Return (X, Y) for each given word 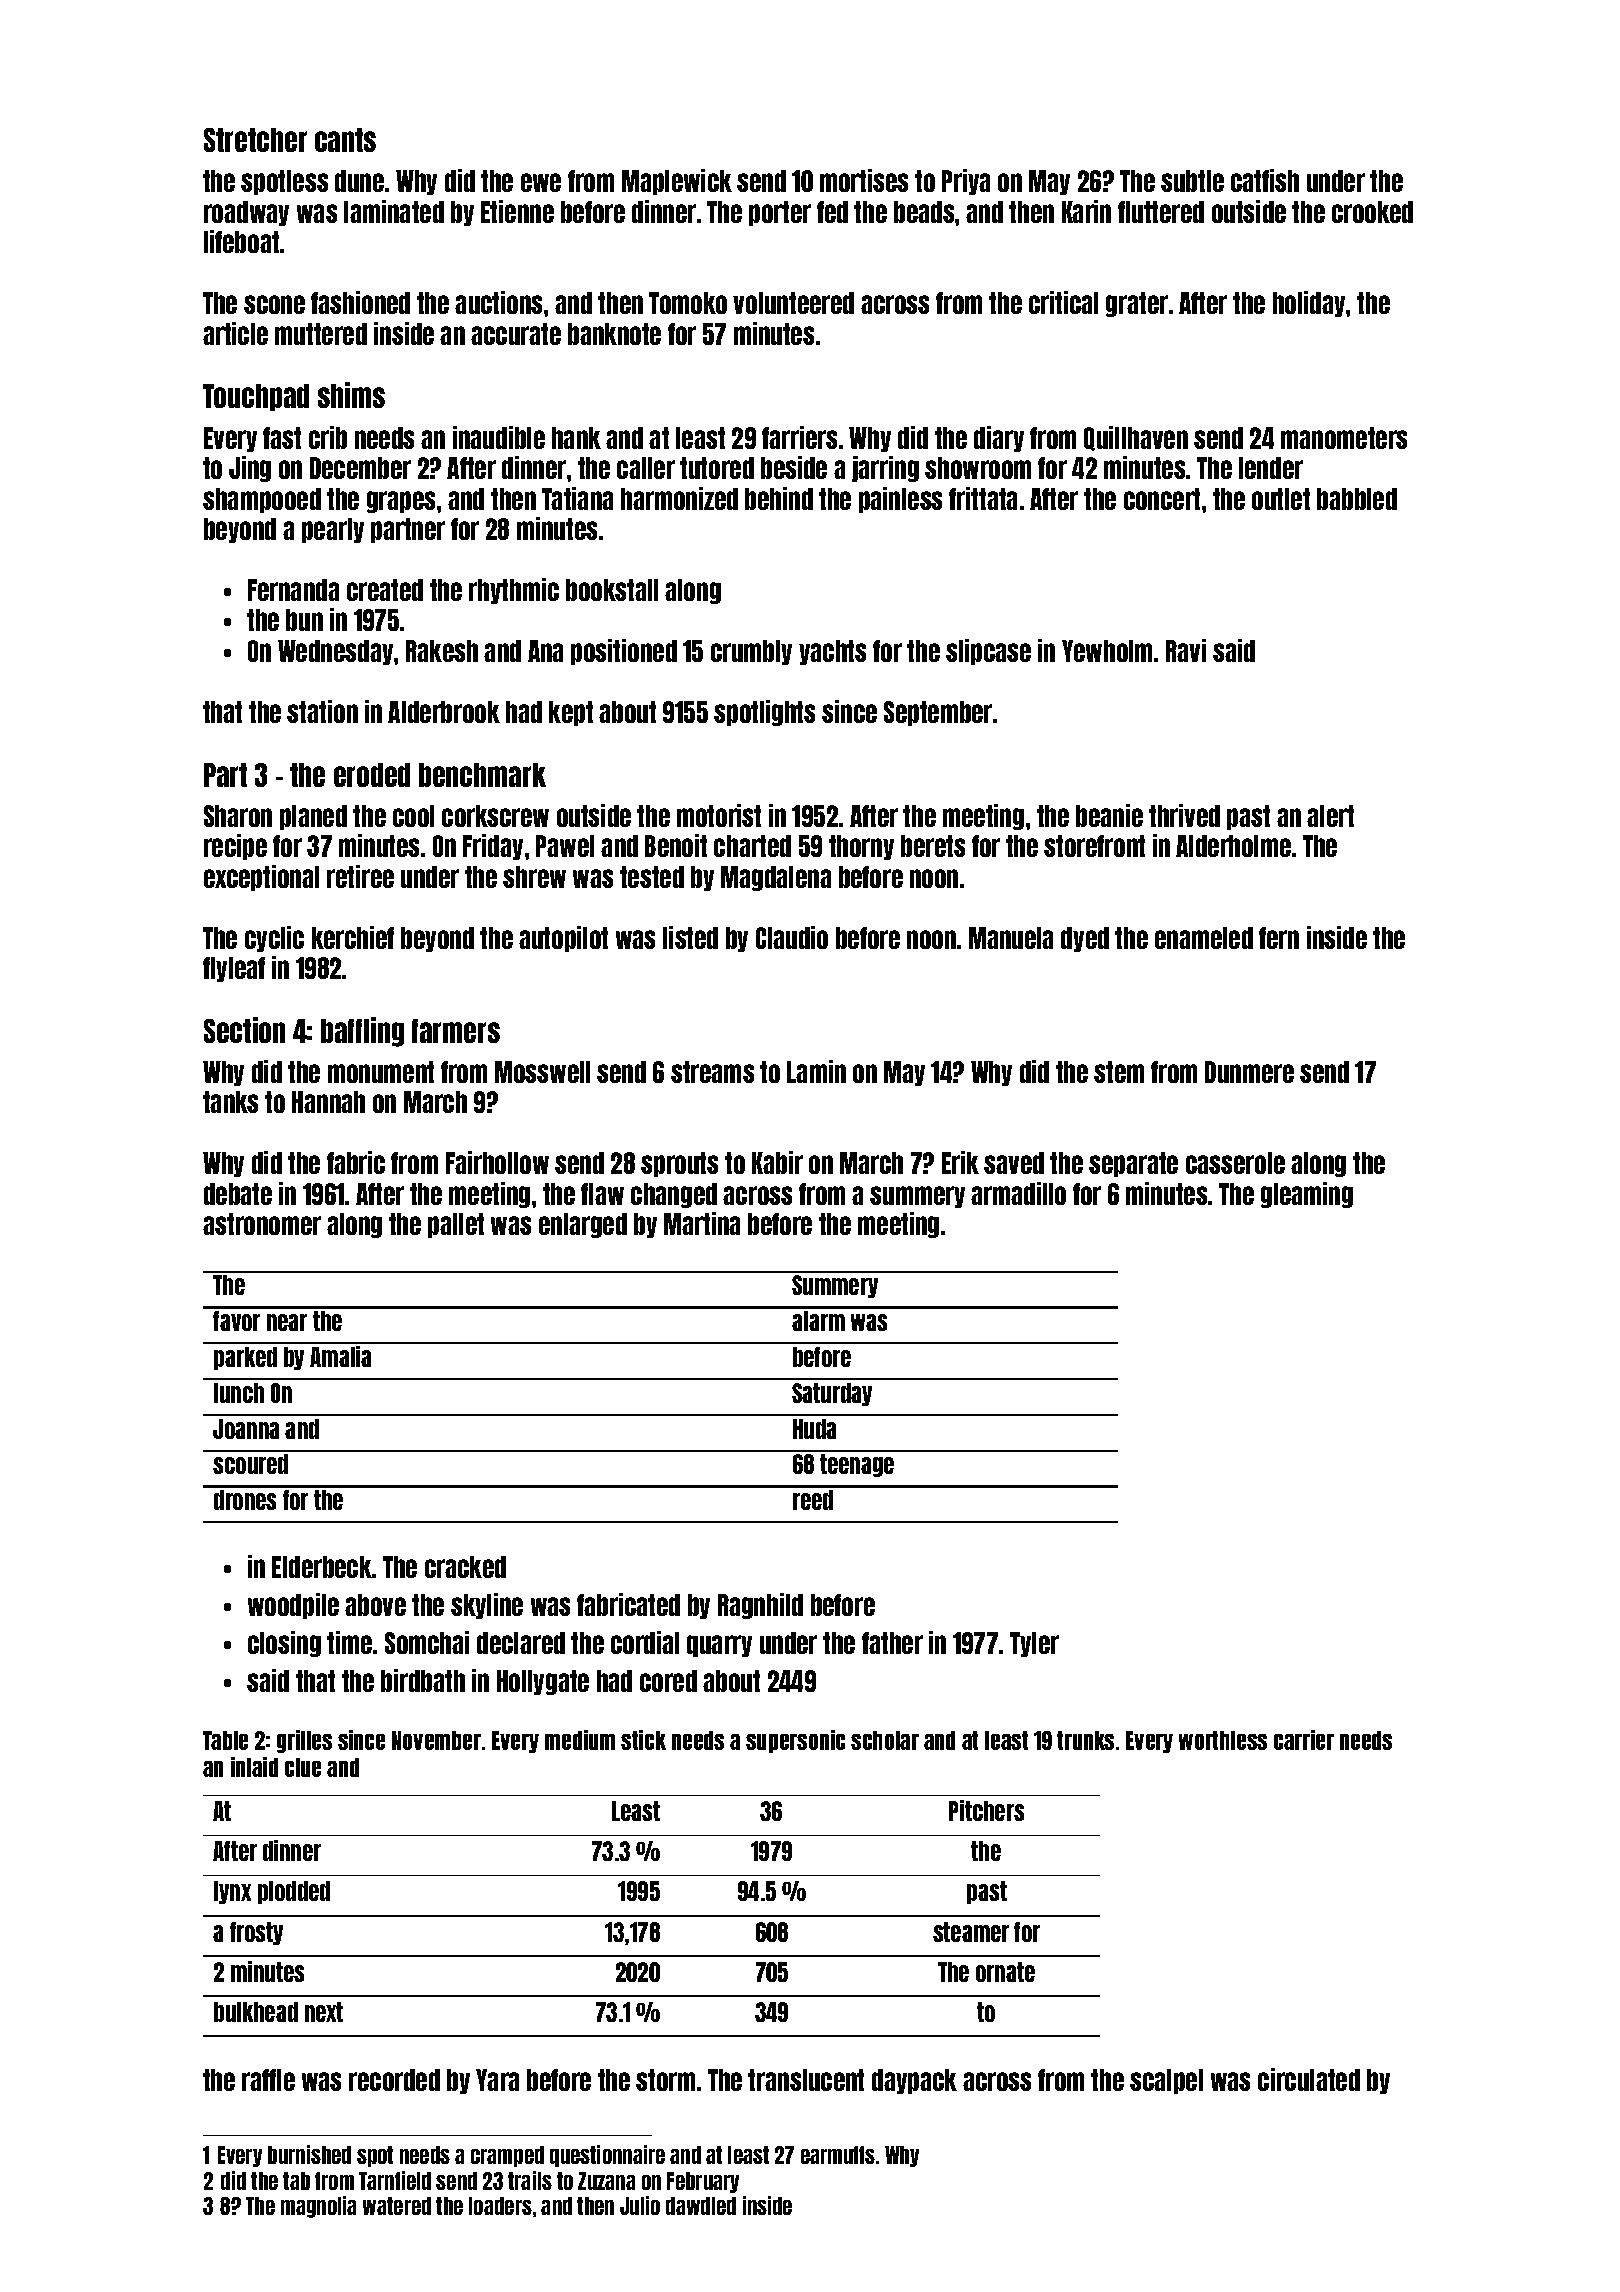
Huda (814, 1429)
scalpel (1166, 2081)
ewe (541, 182)
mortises (864, 180)
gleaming (1307, 1195)
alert (1330, 816)
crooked (1372, 212)
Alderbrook (444, 712)
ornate (1005, 1972)
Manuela (1011, 938)
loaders (500, 2206)
